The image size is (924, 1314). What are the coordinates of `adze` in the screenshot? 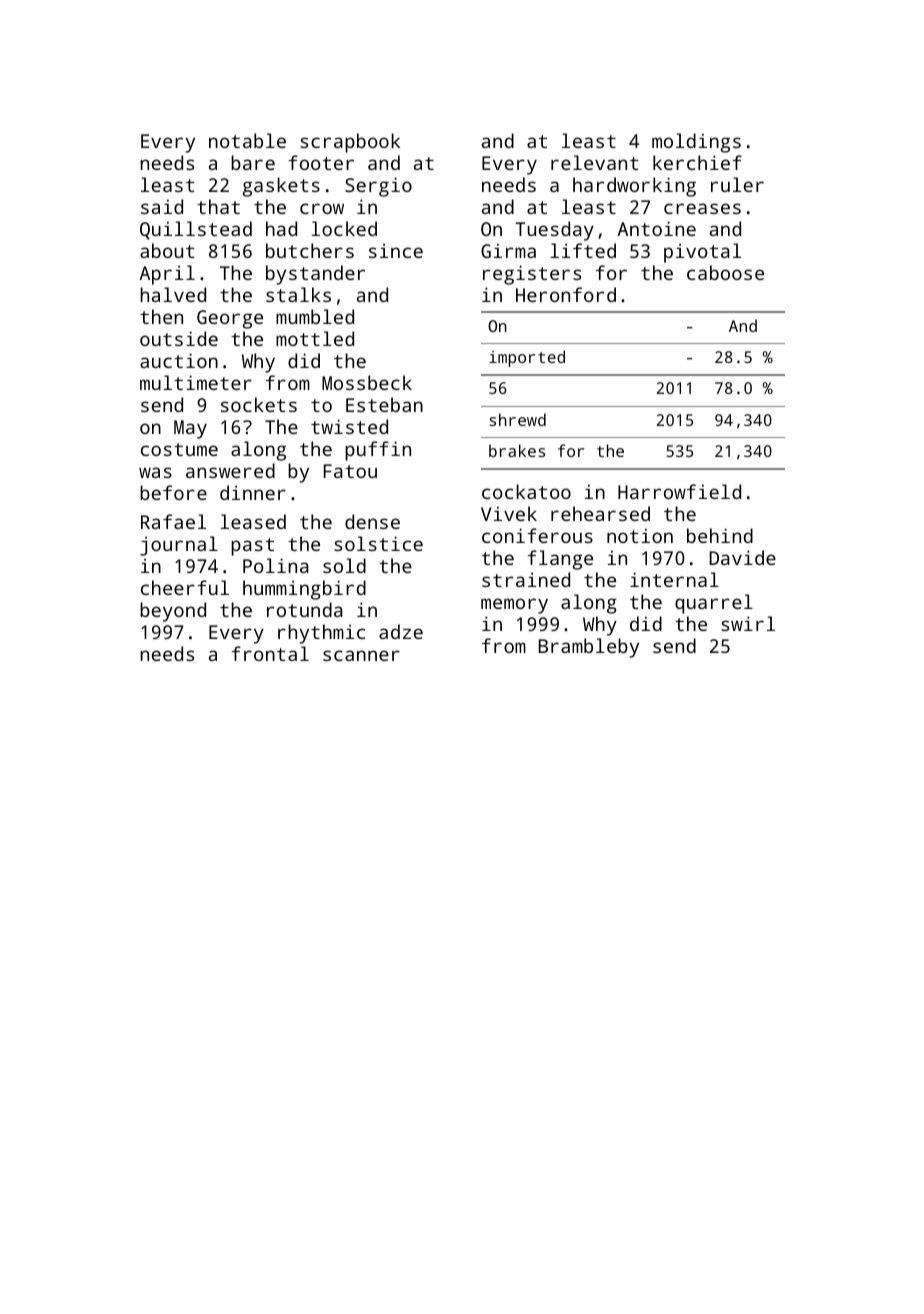 It's located at (401, 631).
